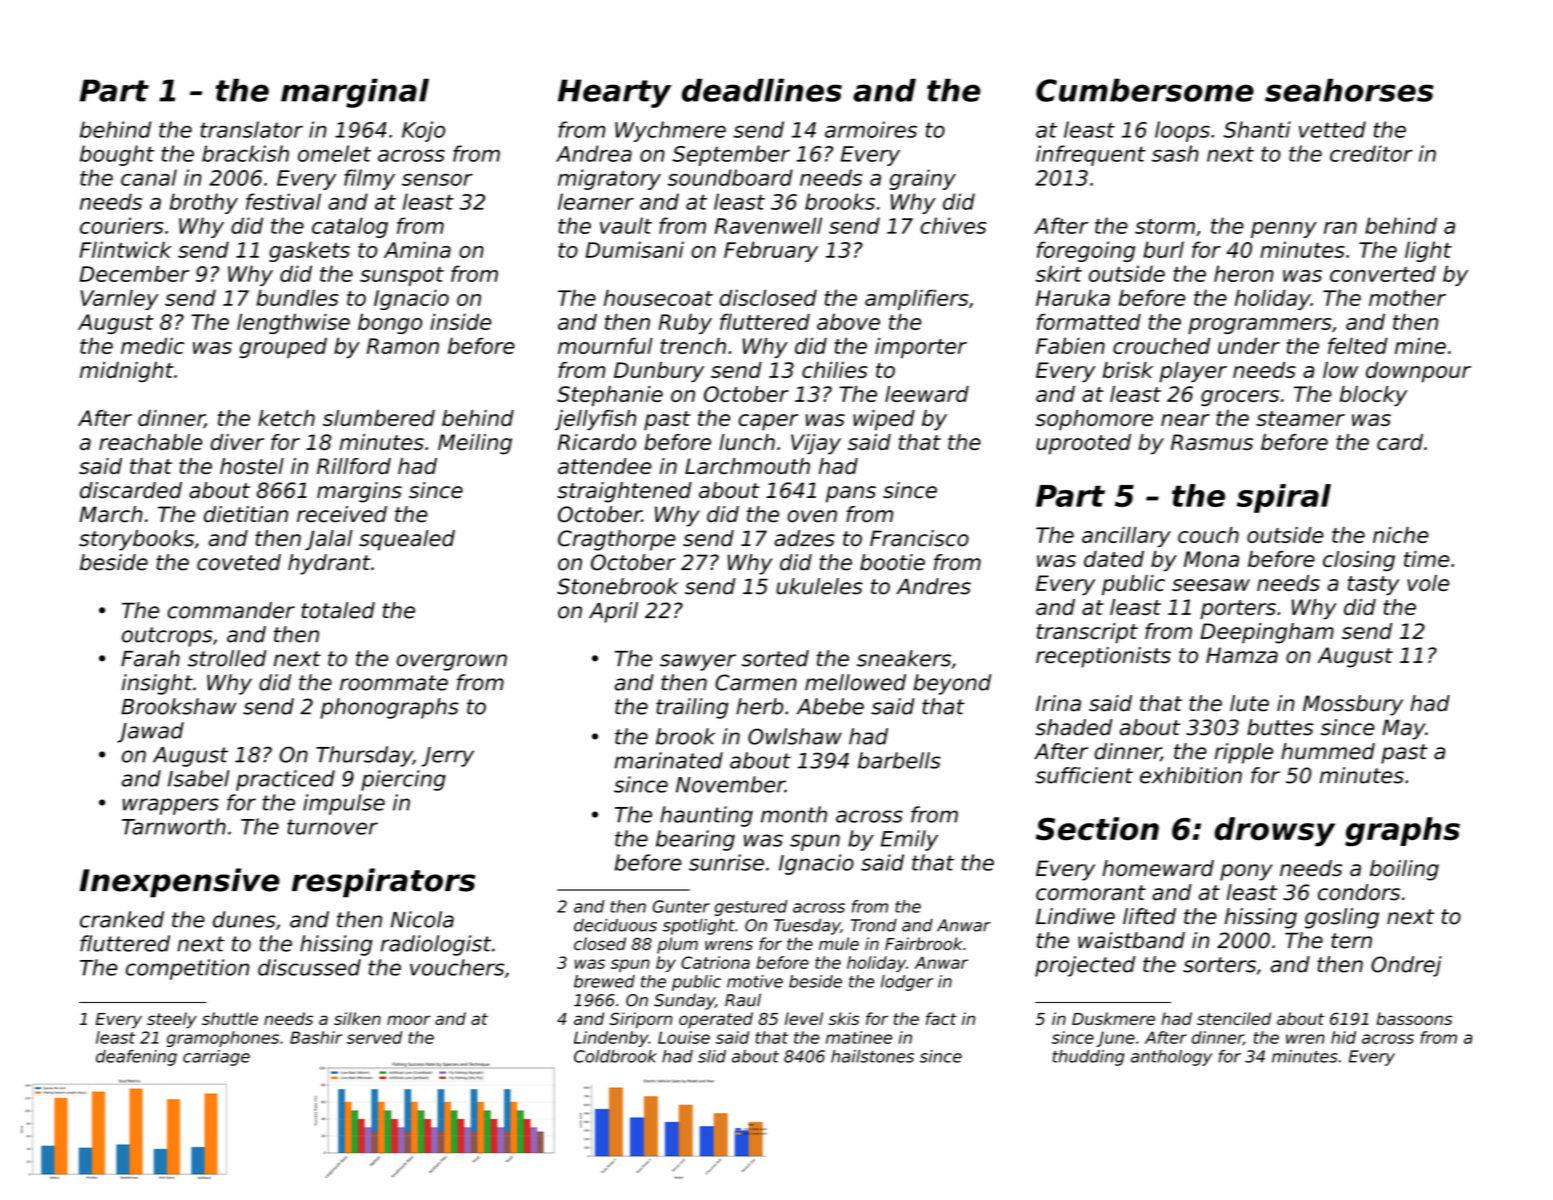 The image size is (1553, 1200). I want to click on roommate, so click(394, 683).
